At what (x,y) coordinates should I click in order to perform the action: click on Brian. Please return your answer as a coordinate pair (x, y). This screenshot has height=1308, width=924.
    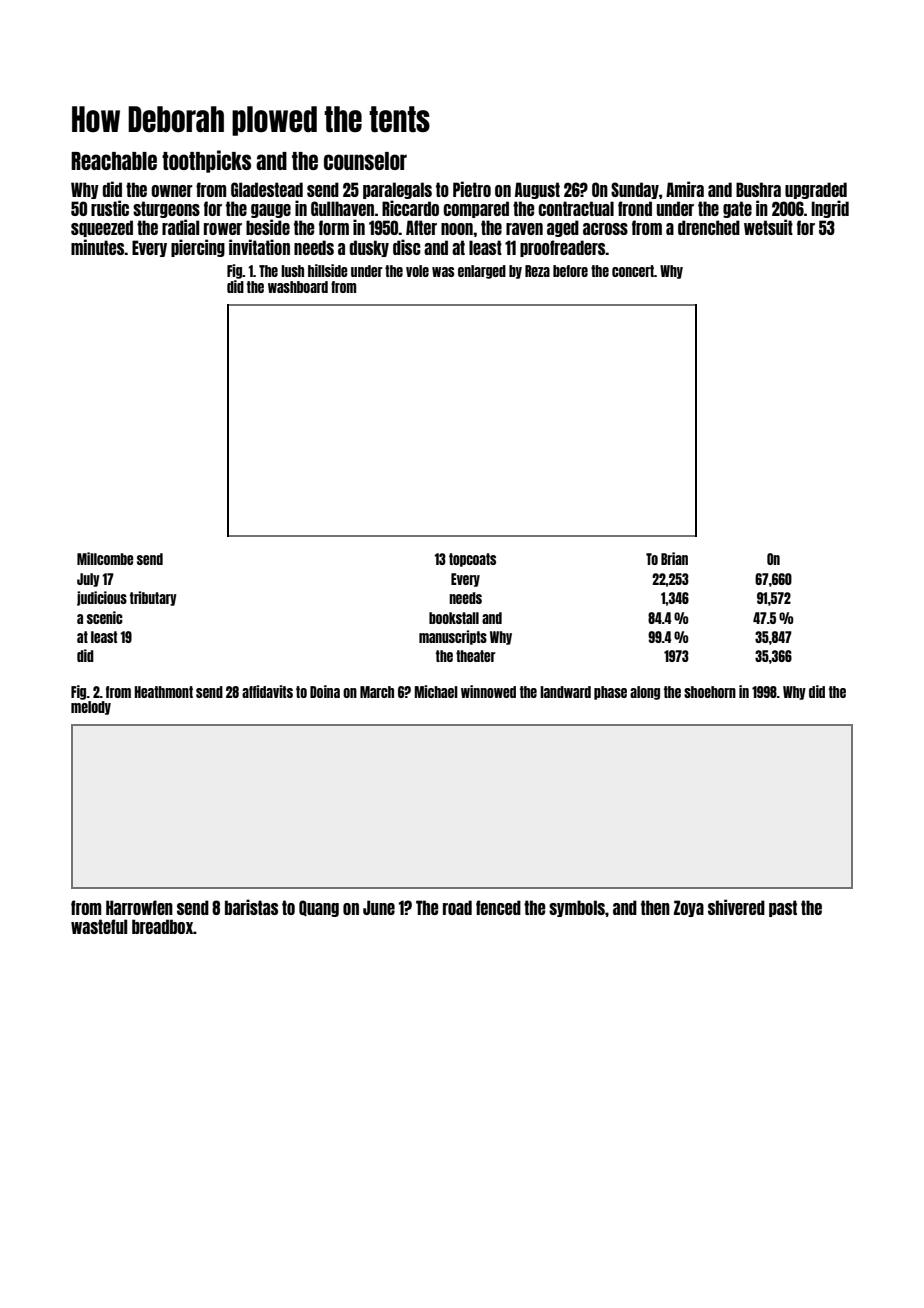
    Looking at the image, I should click on (674, 558).
